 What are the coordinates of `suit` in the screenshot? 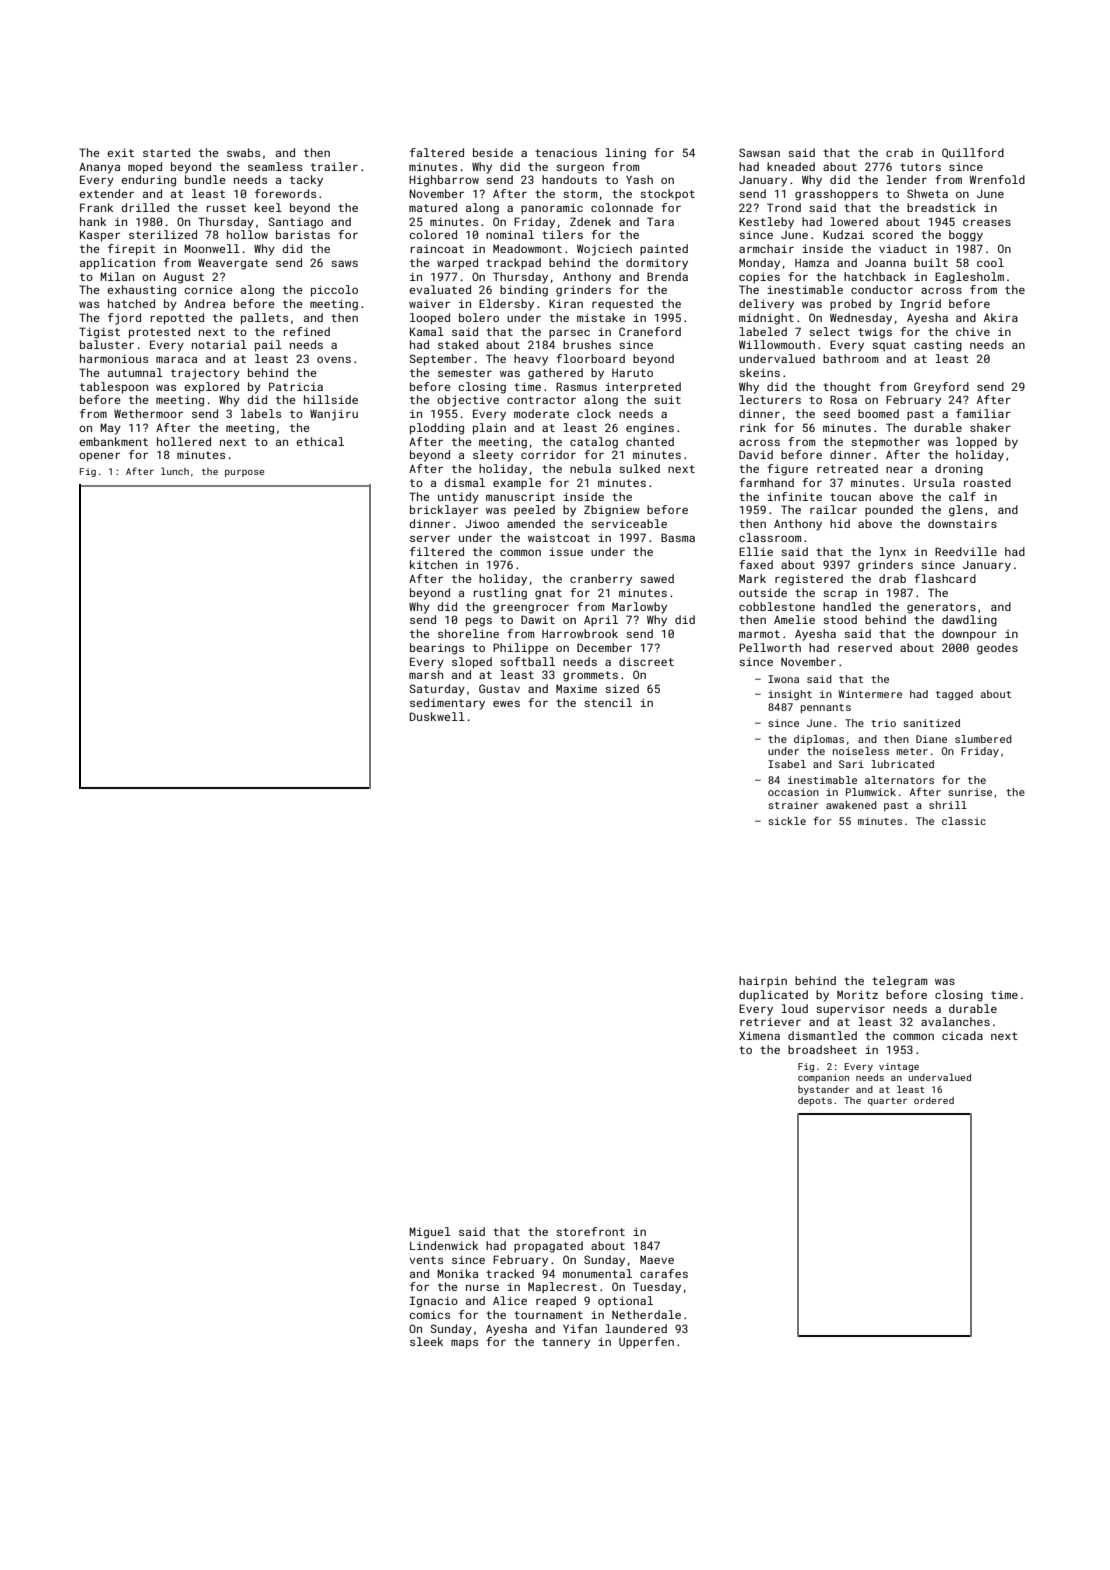 It's located at (667, 399).
